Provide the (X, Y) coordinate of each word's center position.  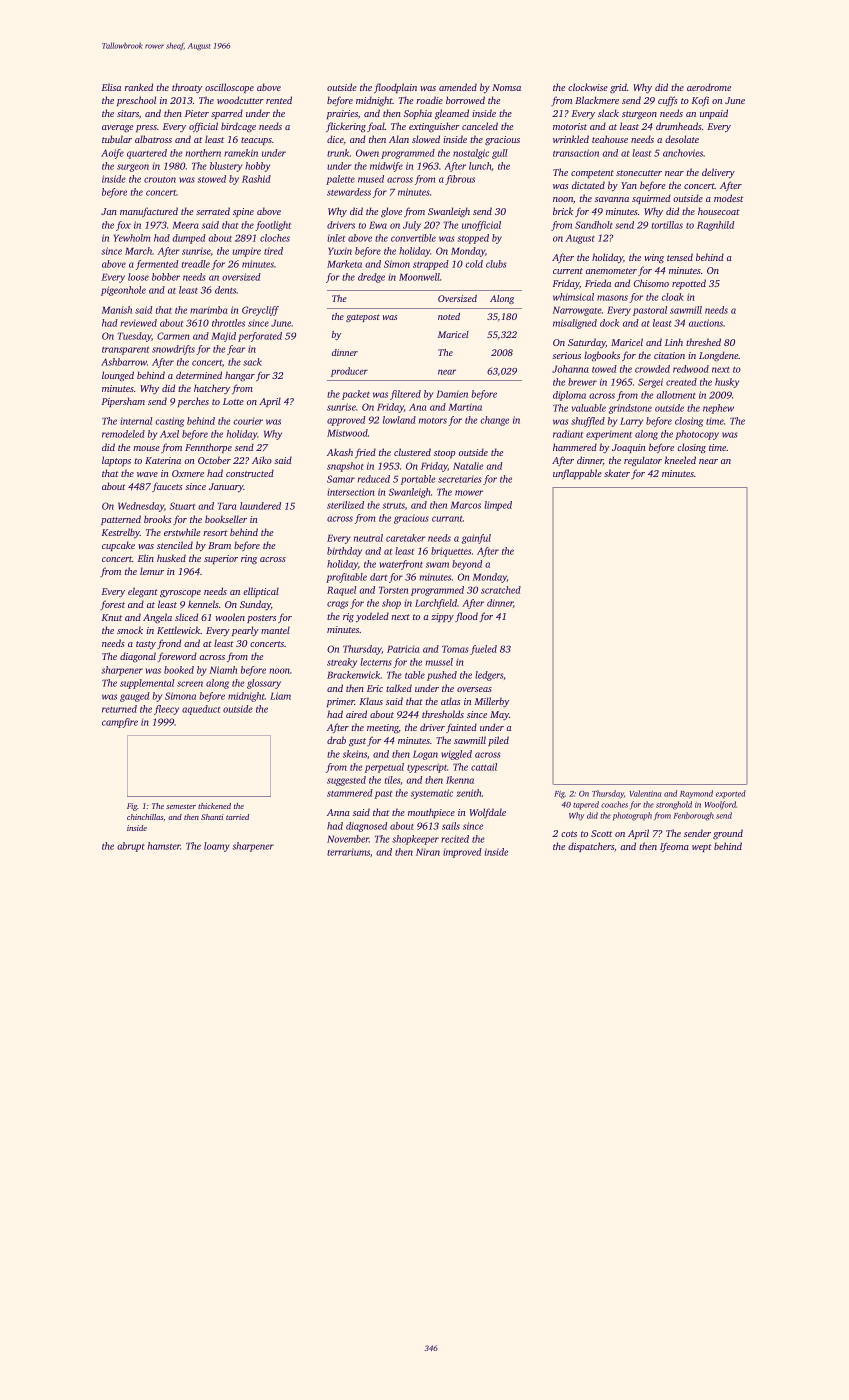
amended (458, 87)
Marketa (344, 264)
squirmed (651, 199)
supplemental (147, 684)
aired (356, 714)
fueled (483, 650)
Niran (428, 852)
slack (608, 113)
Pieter (197, 113)
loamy (217, 847)
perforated (260, 337)
